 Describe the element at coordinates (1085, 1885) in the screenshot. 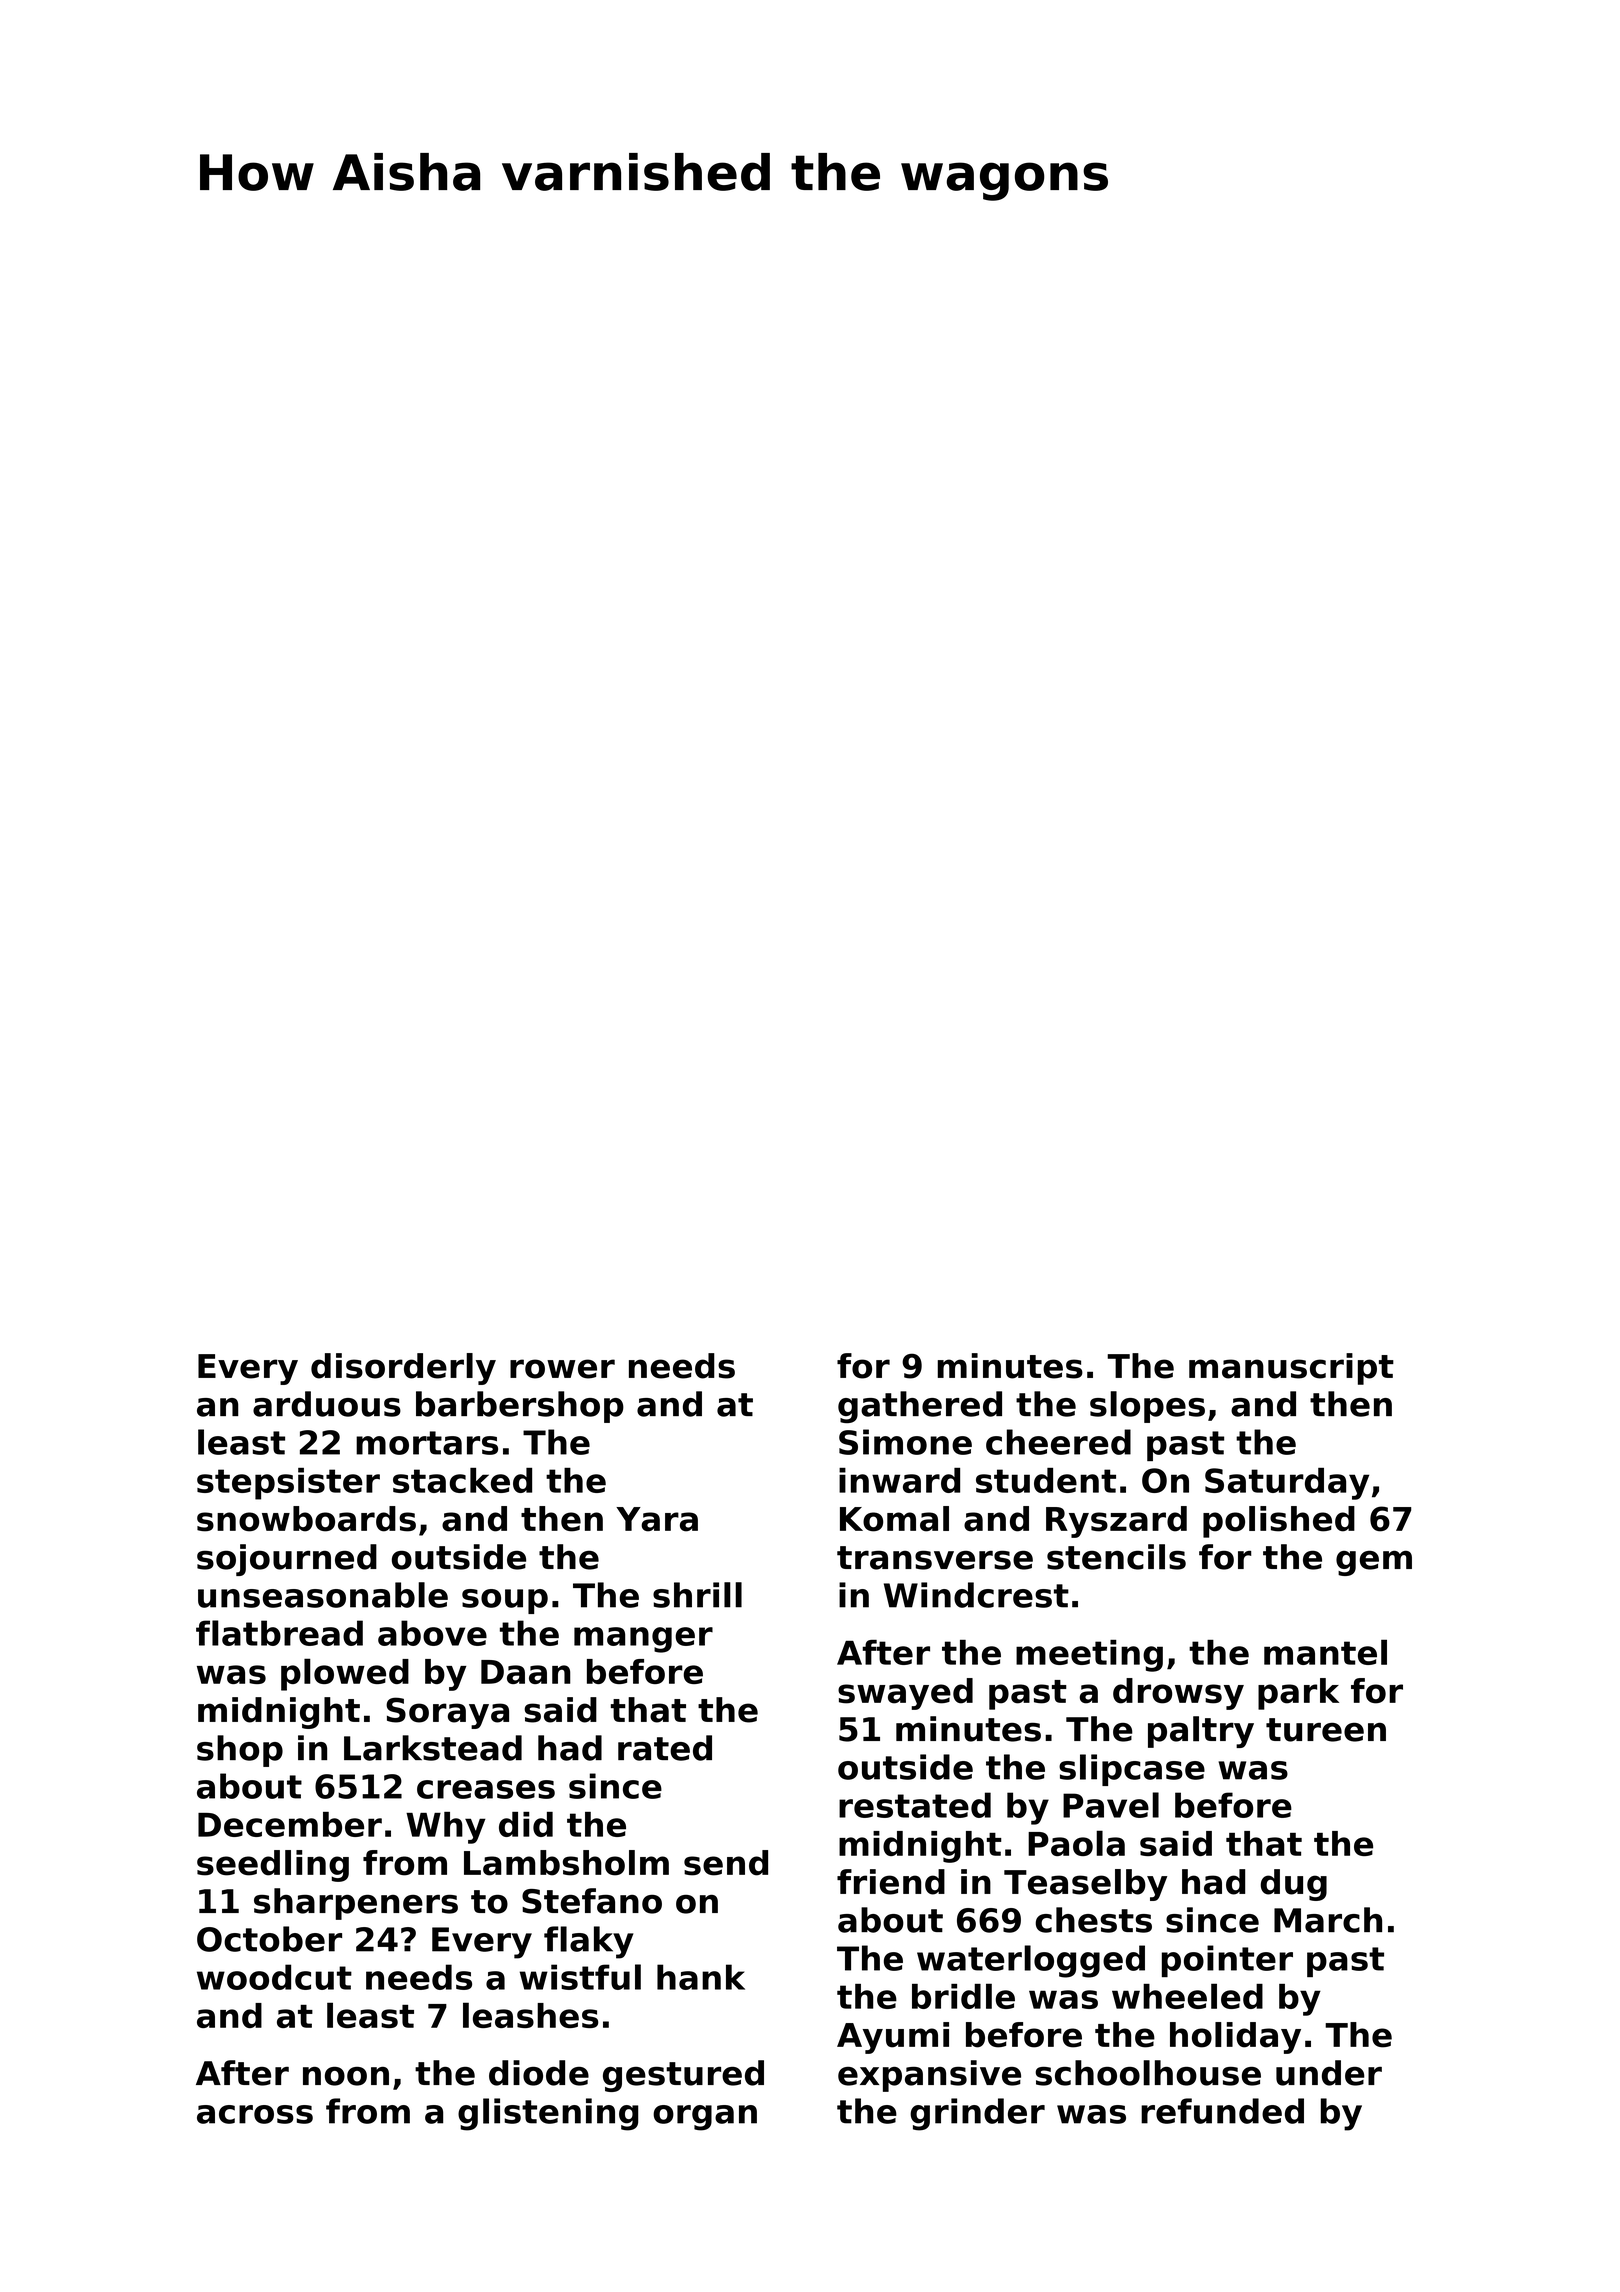

I see `Teaselby` at that location.
